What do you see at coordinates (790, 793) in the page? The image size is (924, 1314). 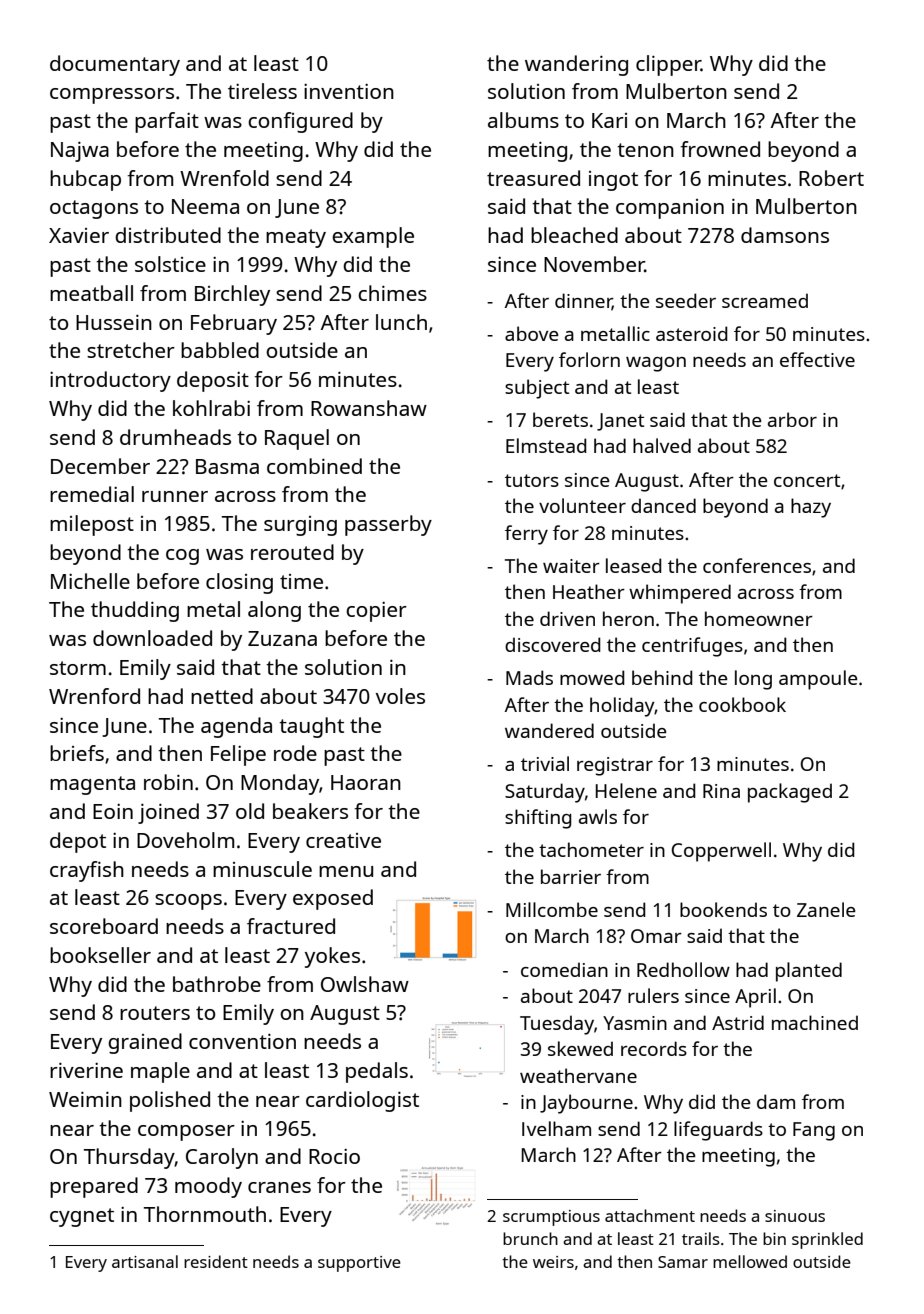 I see `packaged` at bounding box center [790, 793].
